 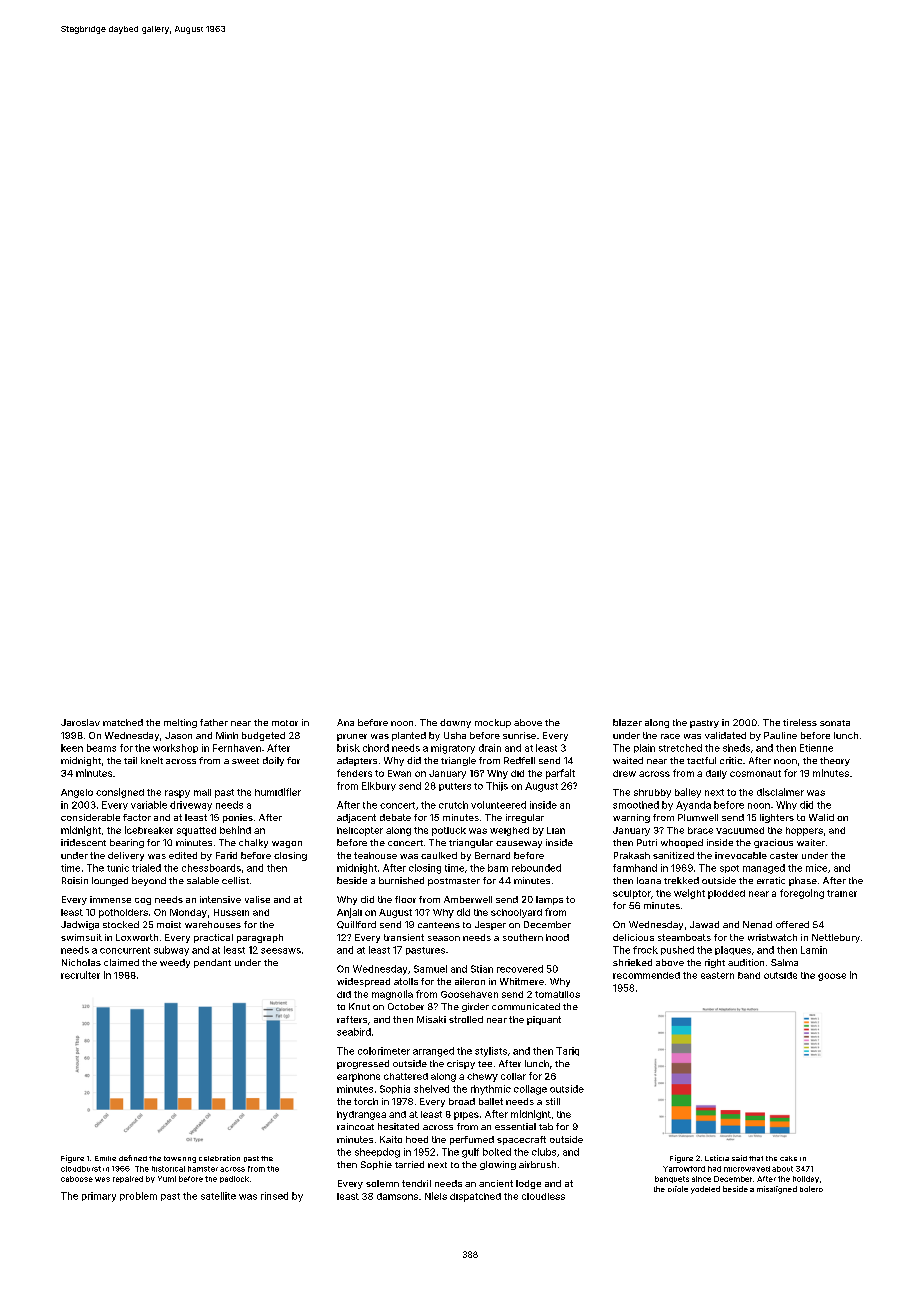 What do you see at coordinates (749, 975) in the screenshot?
I see `band` at bounding box center [749, 975].
